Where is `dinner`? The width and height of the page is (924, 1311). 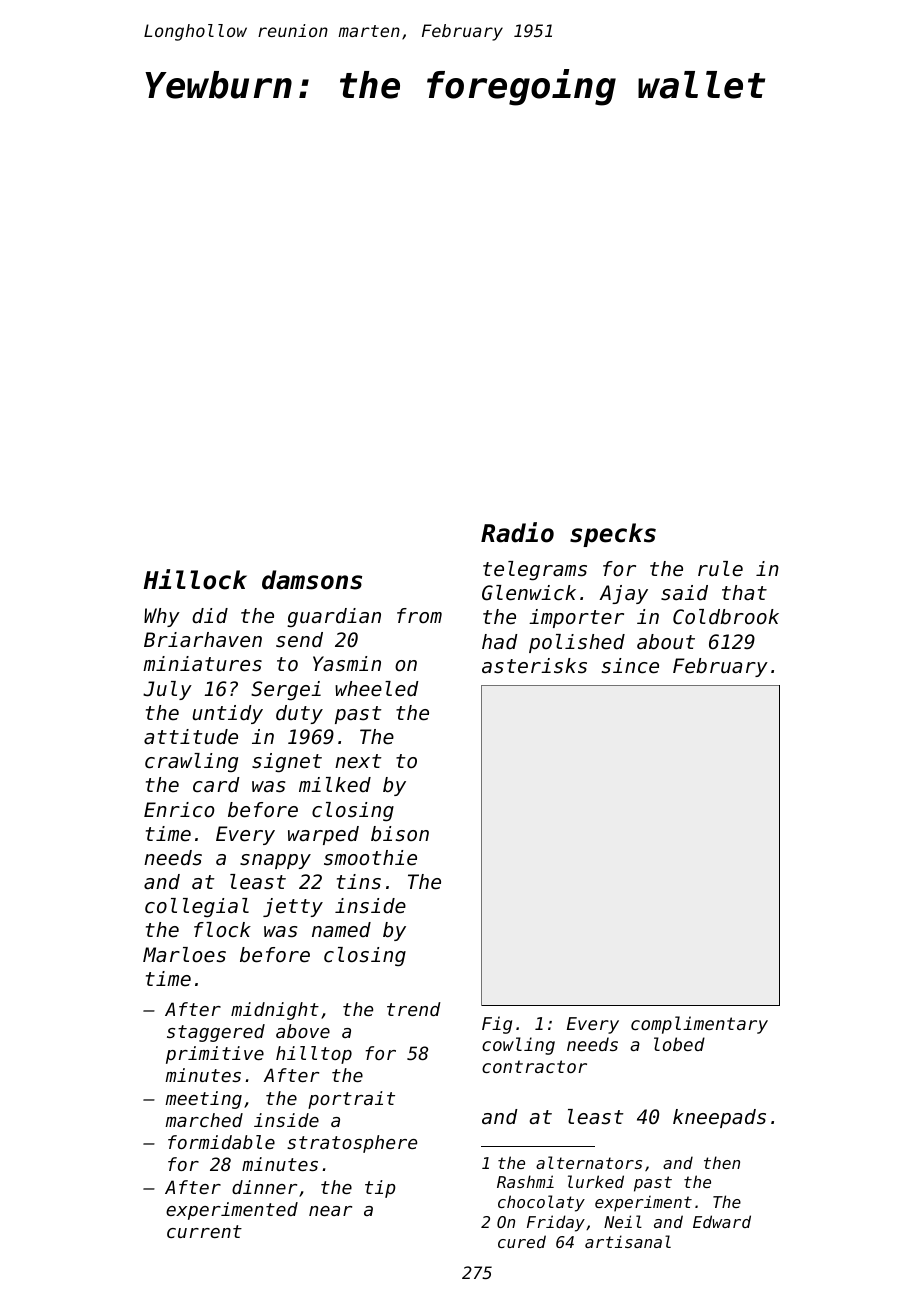 dinner is located at coordinates (264, 1187).
